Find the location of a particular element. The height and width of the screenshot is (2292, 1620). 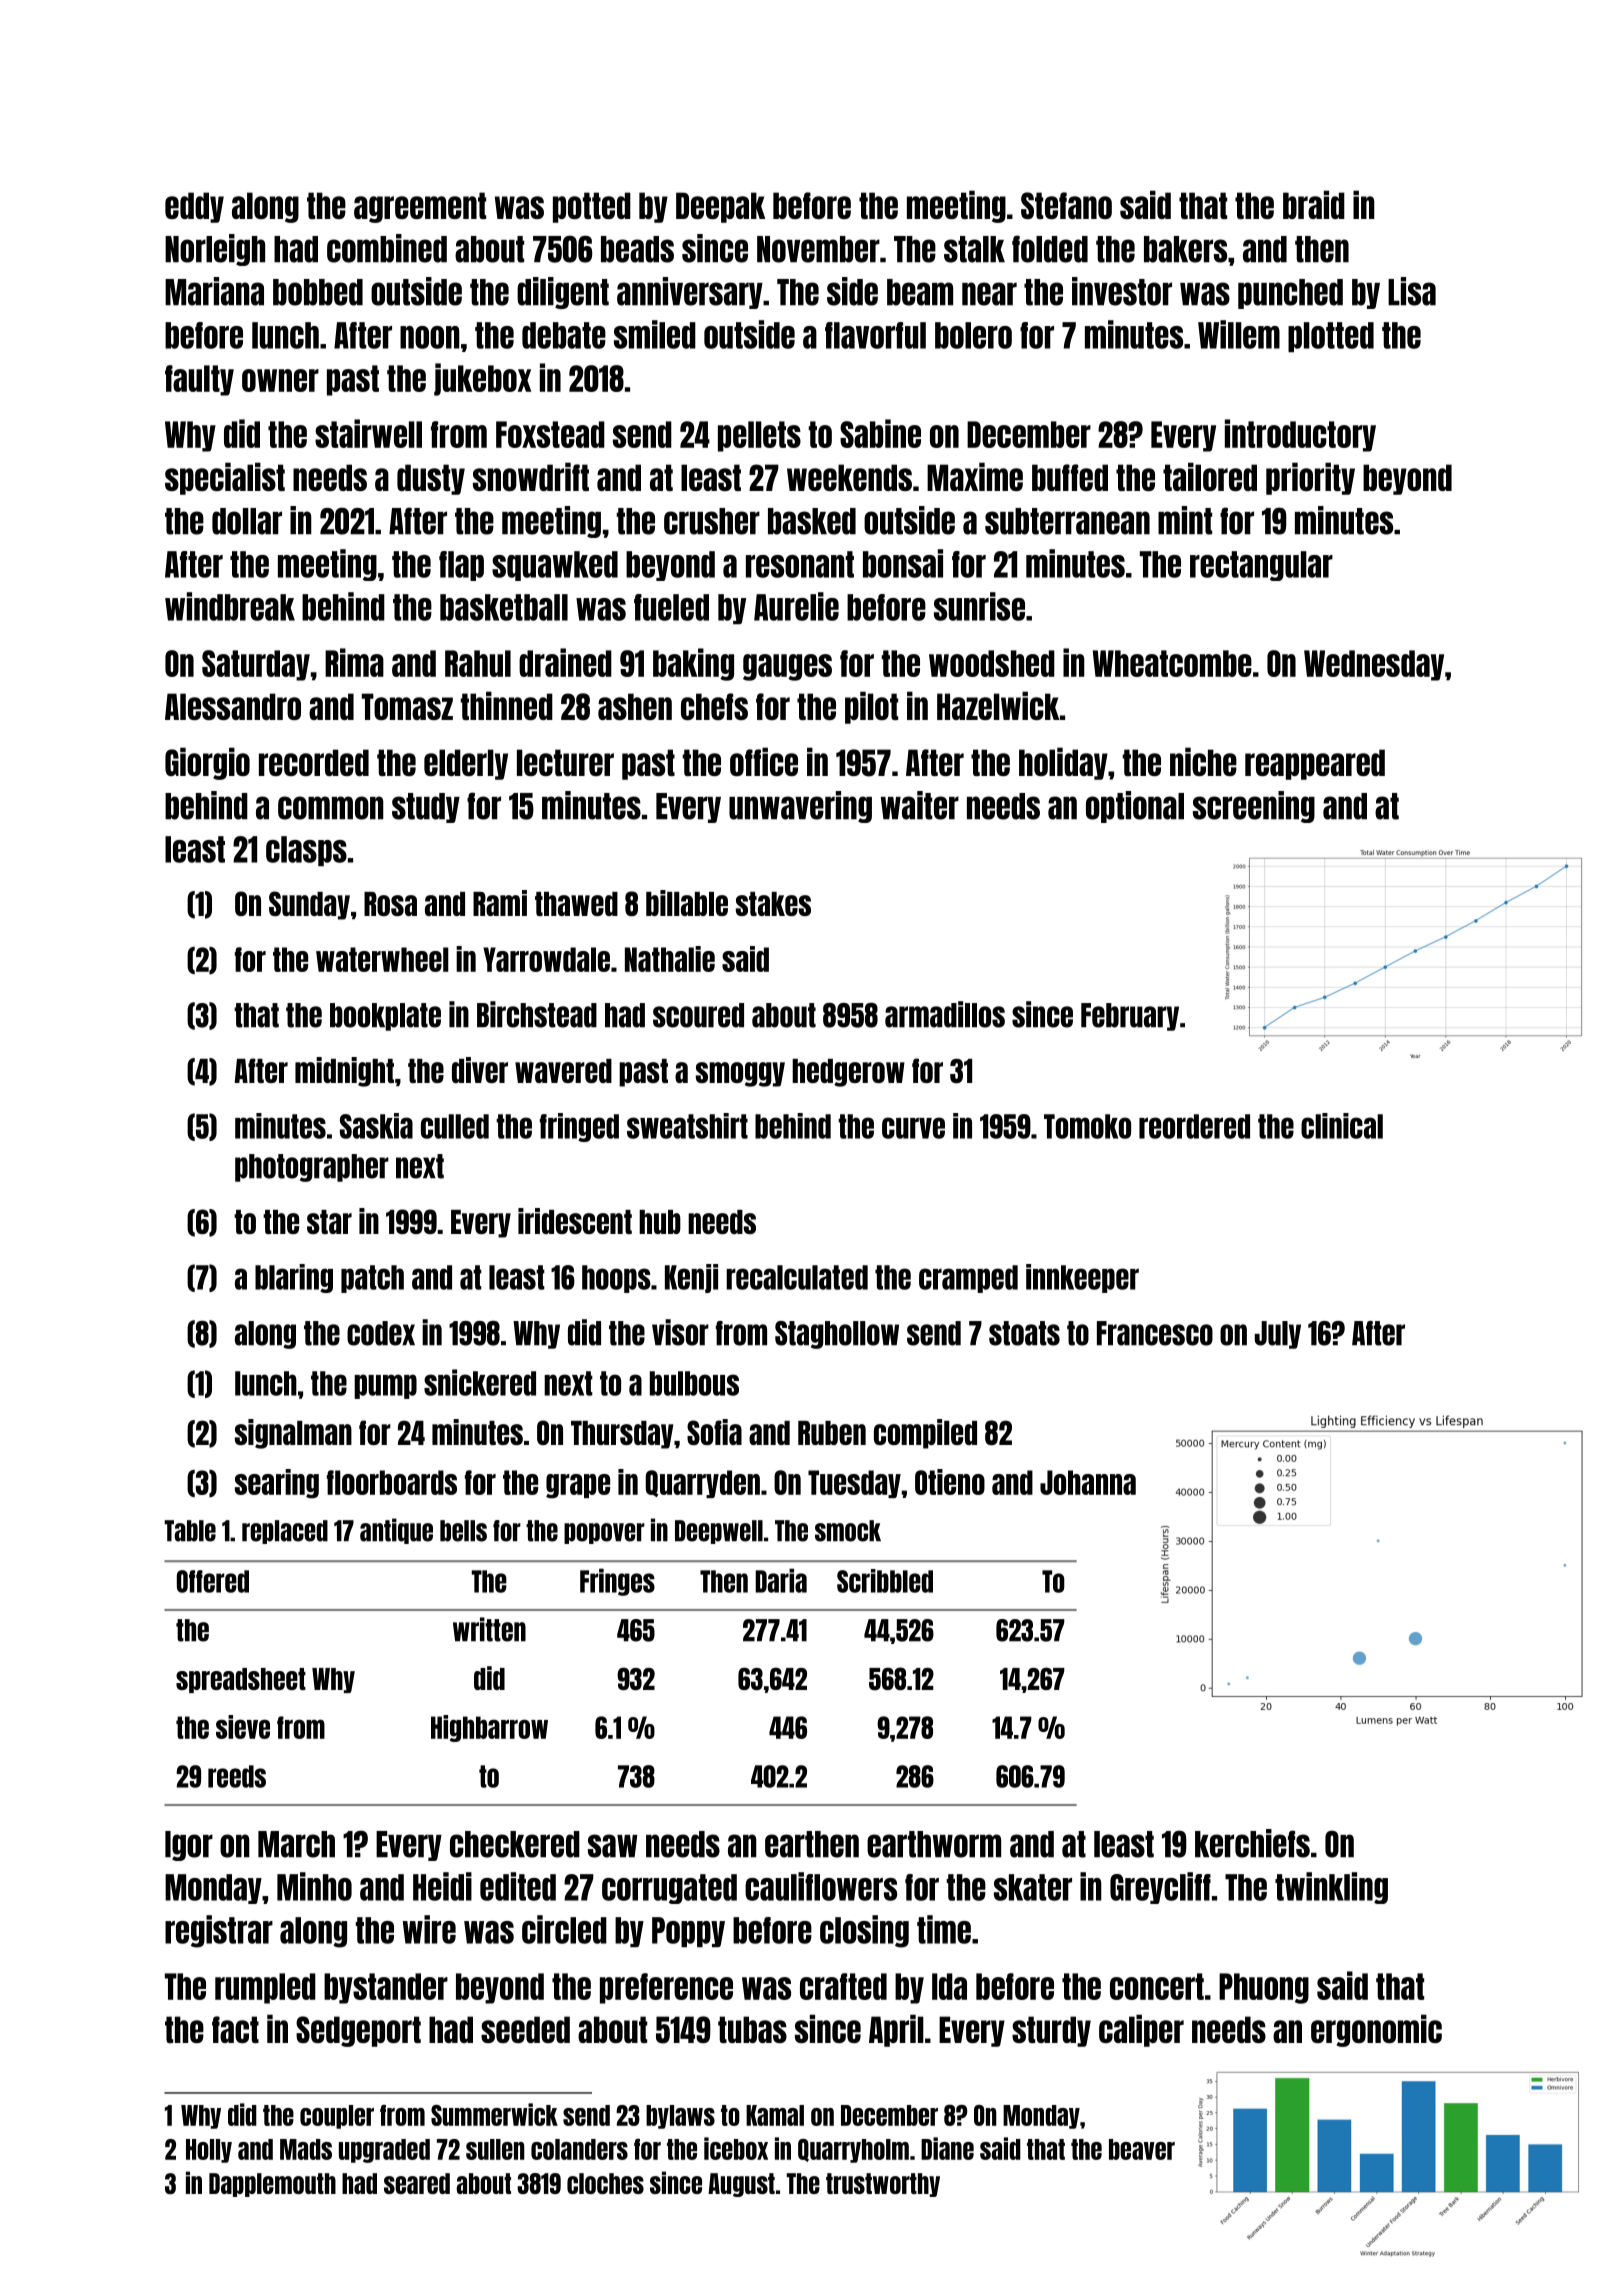

reappeared is located at coordinates (1315, 764).
